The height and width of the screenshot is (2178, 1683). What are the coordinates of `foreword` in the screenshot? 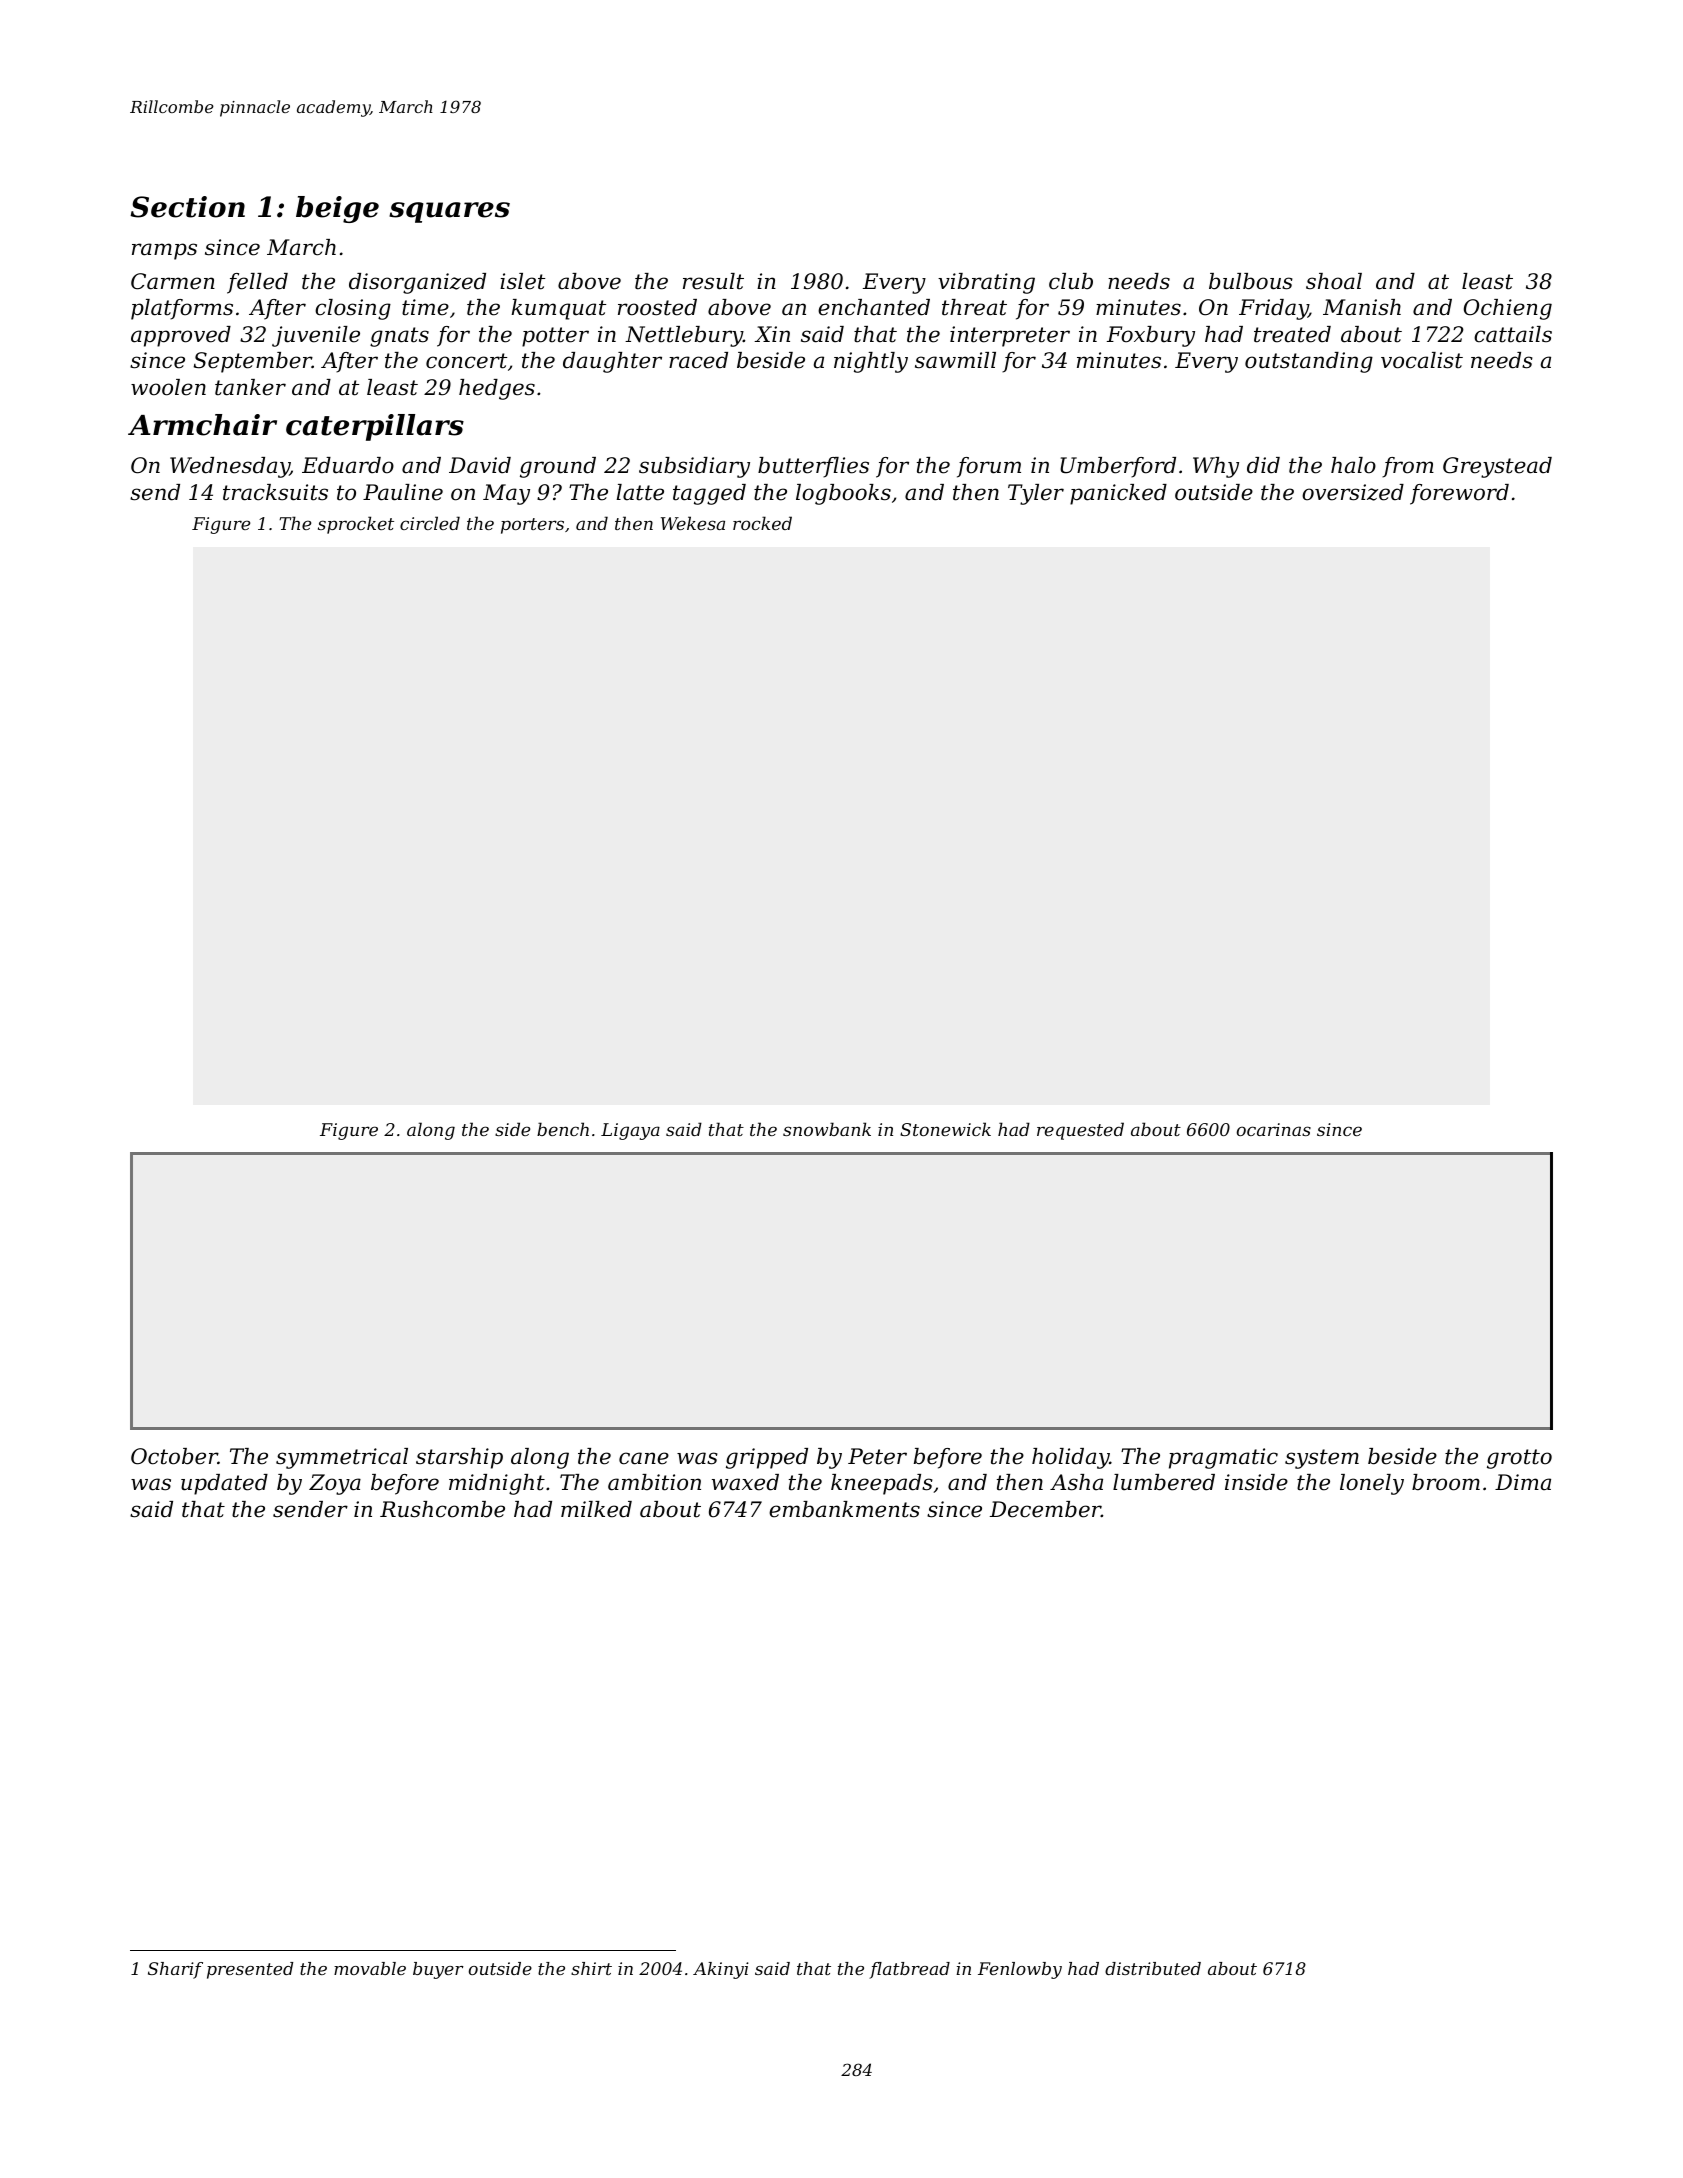 It's located at (1459, 494).
